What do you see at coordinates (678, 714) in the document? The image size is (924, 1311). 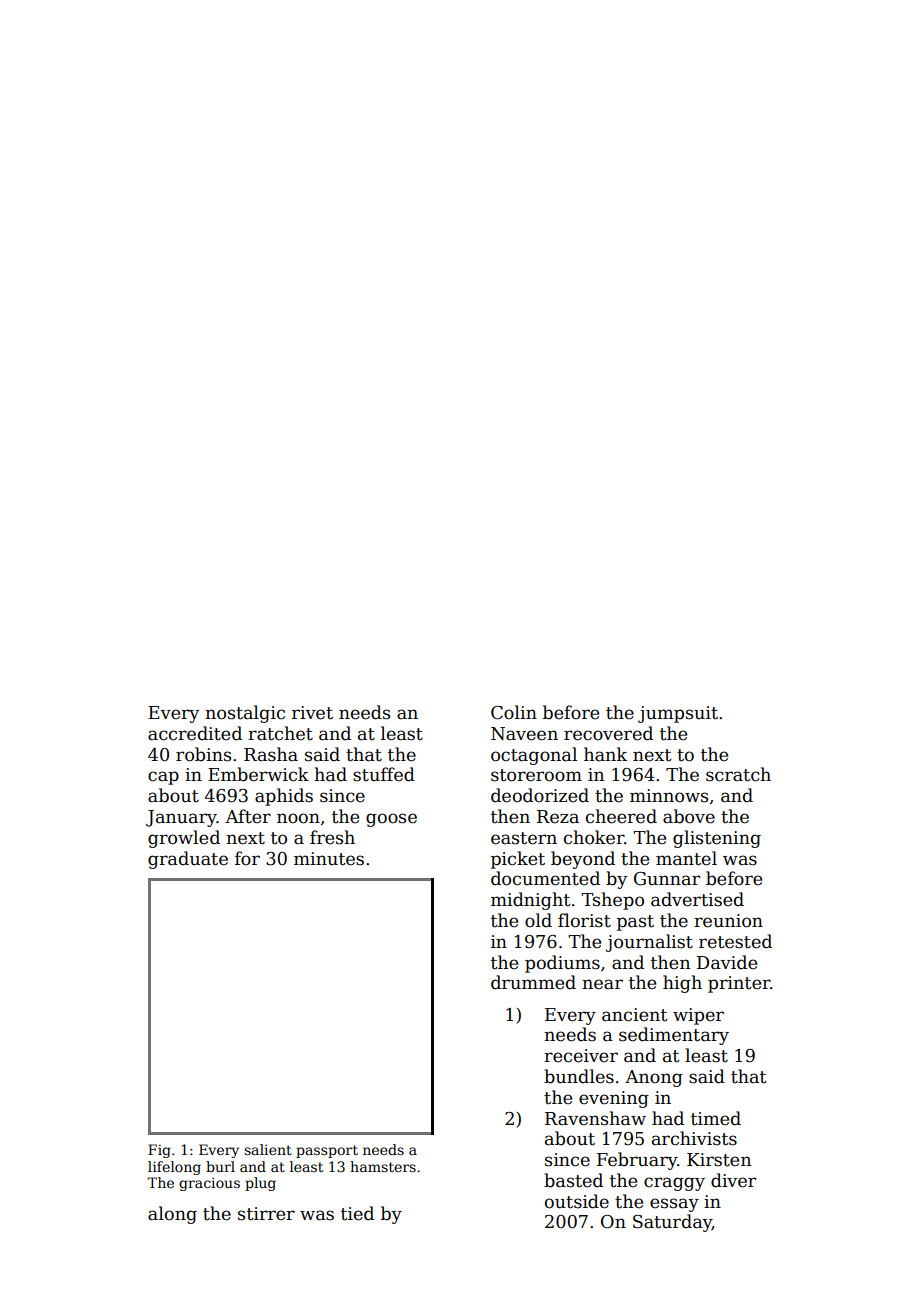 I see `jumpsuit` at bounding box center [678, 714].
